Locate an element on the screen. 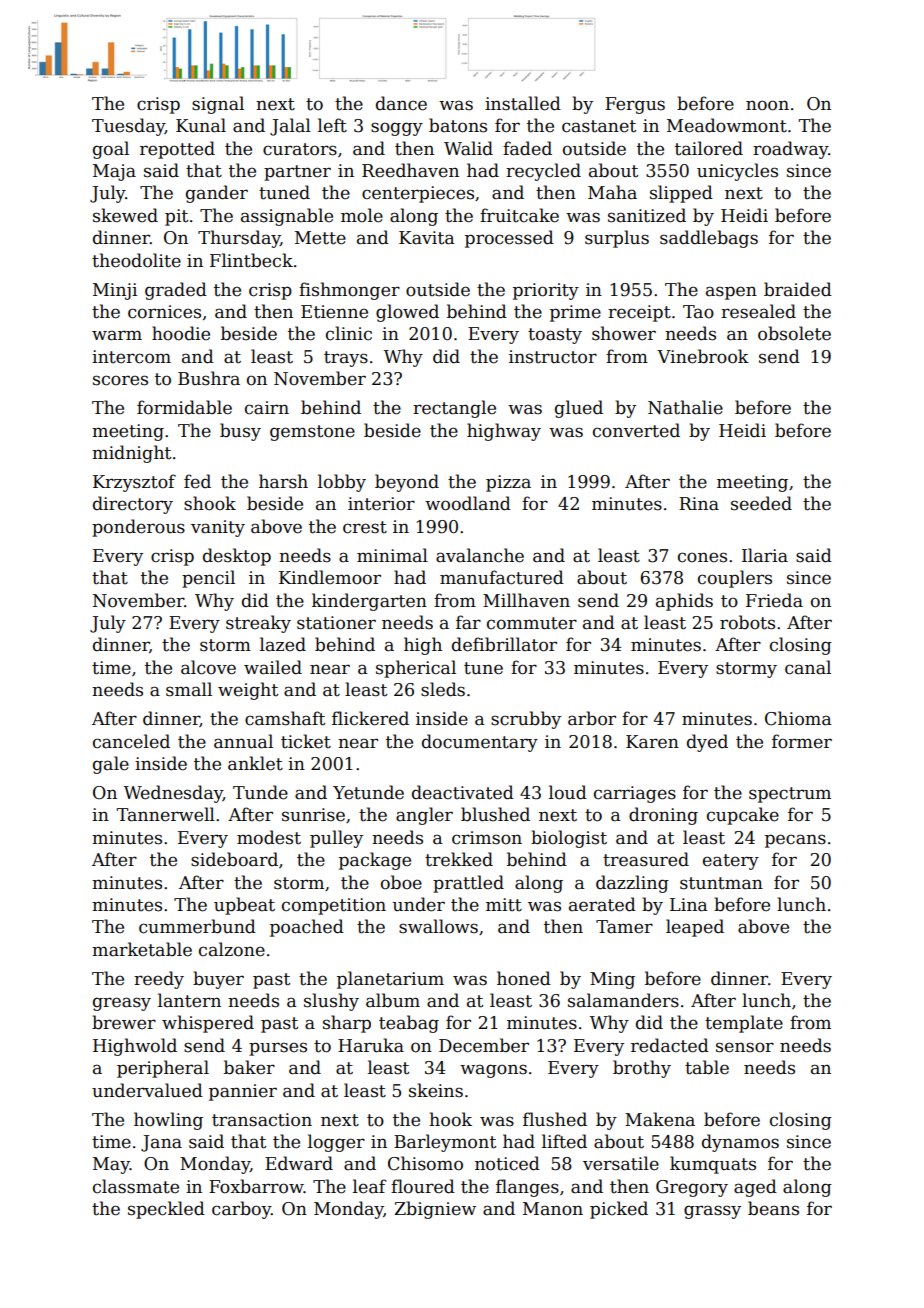  Ilaria is located at coordinates (765, 555).
